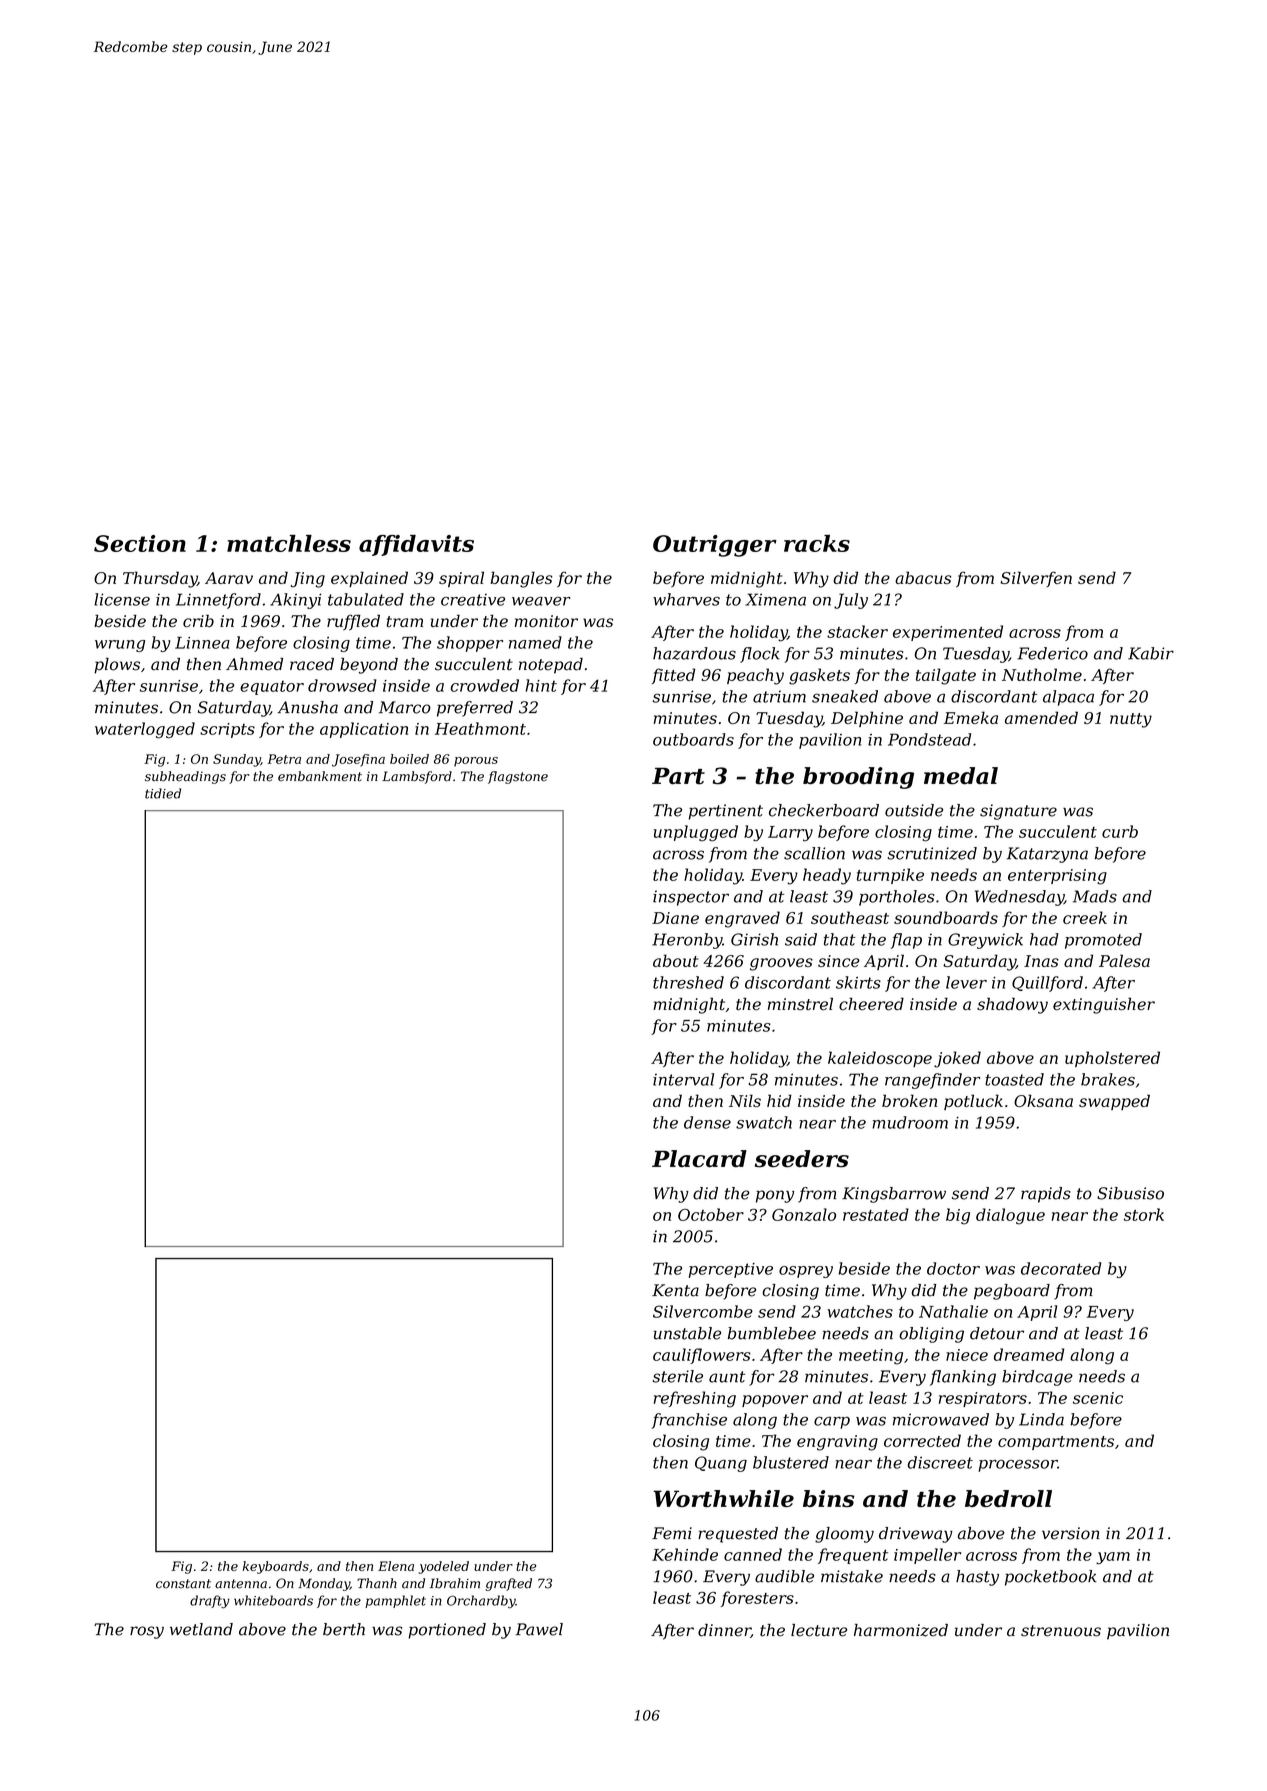 This page has height=1791, width=1267. What do you see at coordinates (693, 739) in the page?
I see `outboards` at bounding box center [693, 739].
